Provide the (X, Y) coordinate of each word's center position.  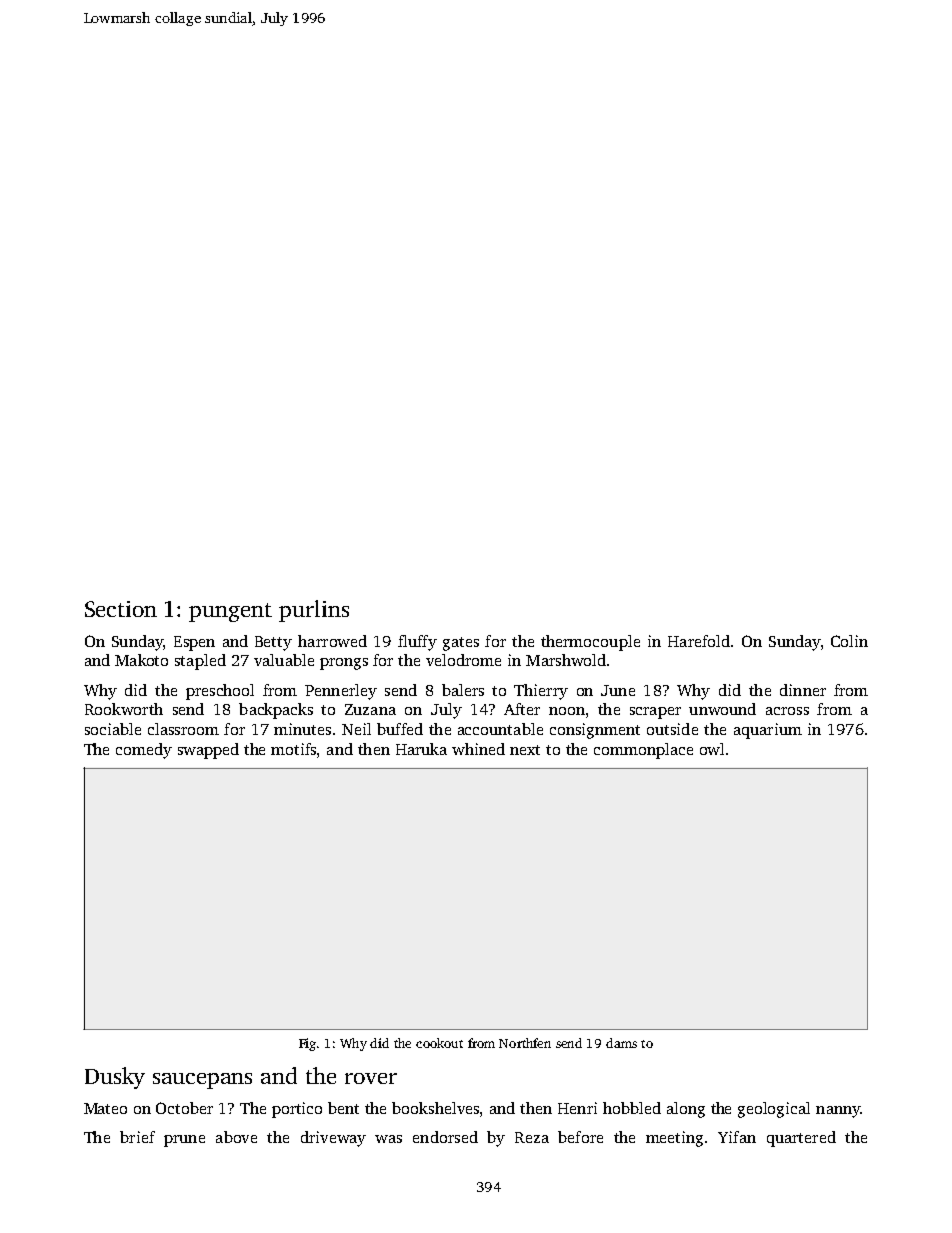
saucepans (202, 1081)
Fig (307, 1044)
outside (672, 729)
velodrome (463, 660)
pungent (230, 612)
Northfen (525, 1043)
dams (621, 1043)
